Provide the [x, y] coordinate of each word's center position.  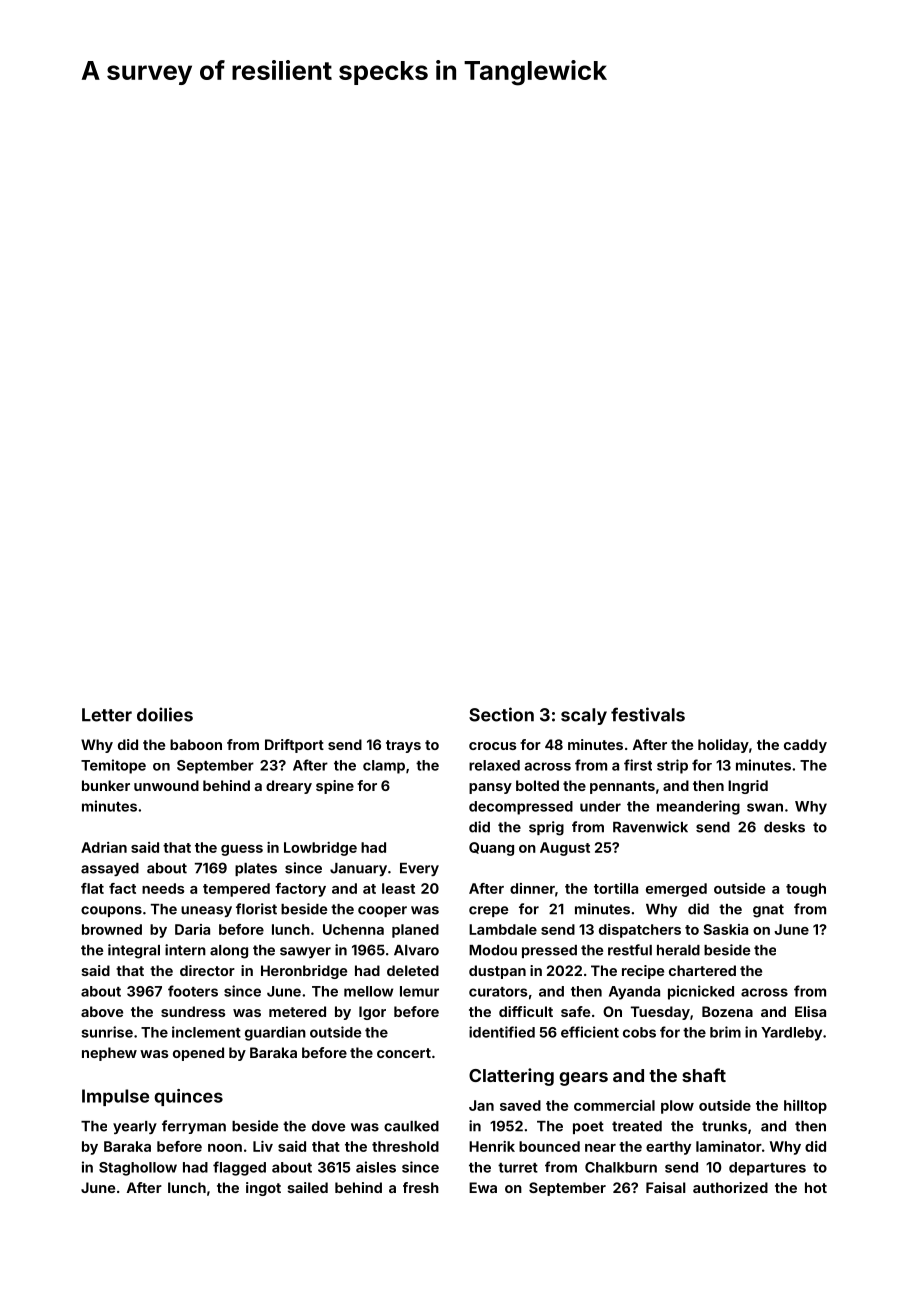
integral [134, 951]
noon [225, 1148]
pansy [490, 788]
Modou [493, 950]
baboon [196, 744]
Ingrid [748, 787]
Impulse [115, 1097]
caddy [805, 746]
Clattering [511, 1077]
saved [520, 1105]
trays [403, 746]
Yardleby [791, 1034]
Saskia [726, 929]
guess [242, 850]
